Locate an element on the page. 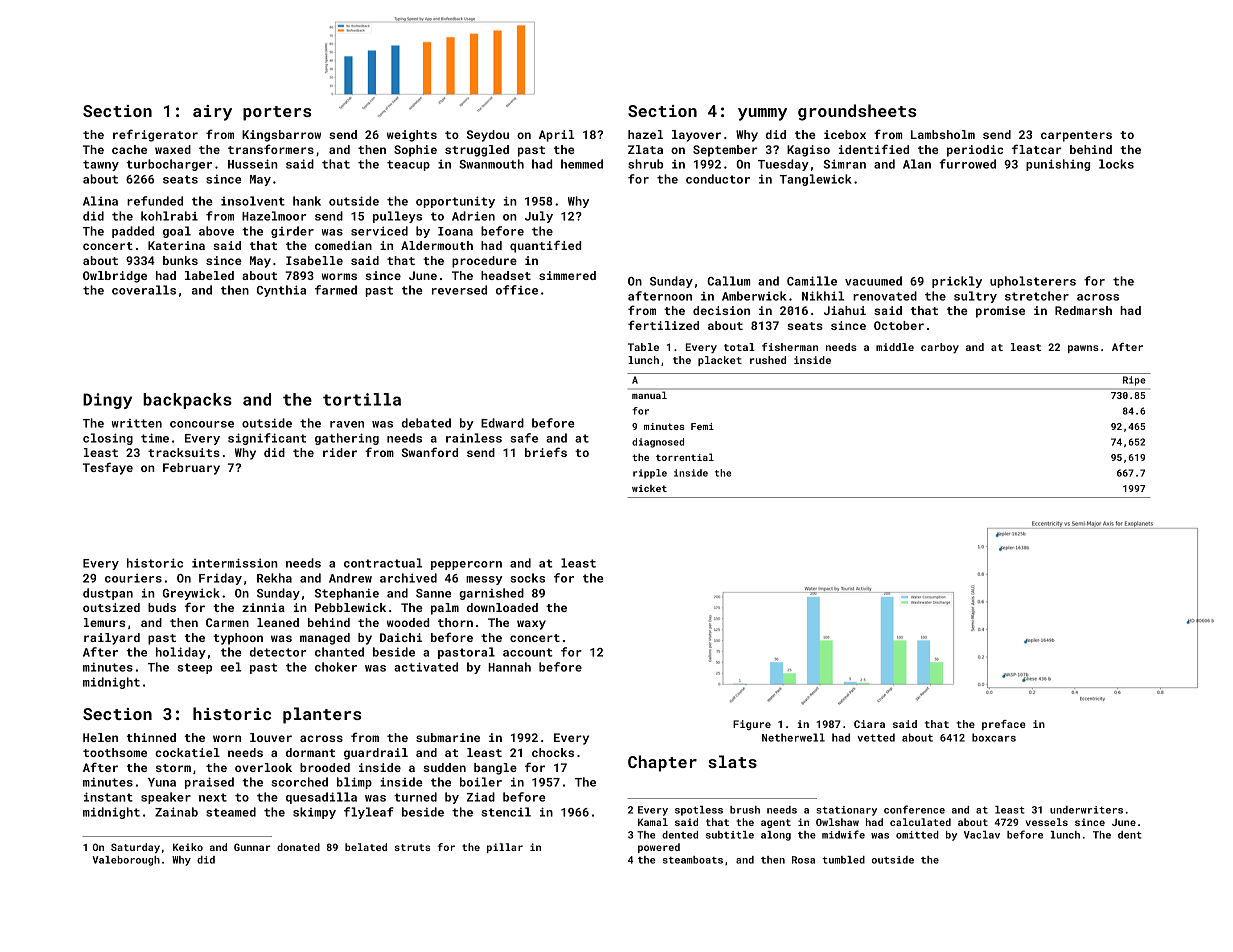  airy is located at coordinates (212, 113).
